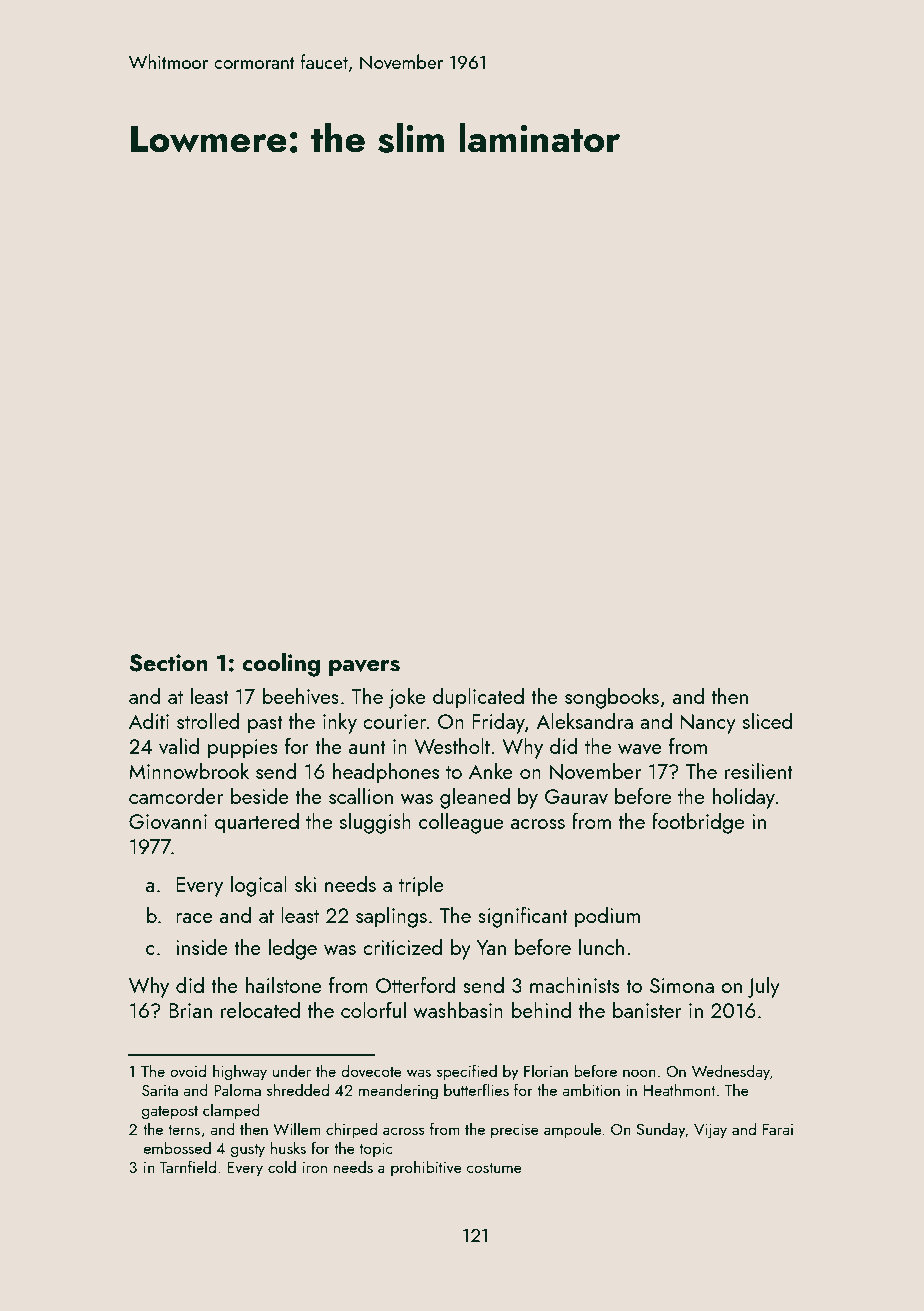 The width and height of the screenshot is (924, 1311). What do you see at coordinates (364, 668) in the screenshot?
I see `pavers` at bounding box center [364, 668].
